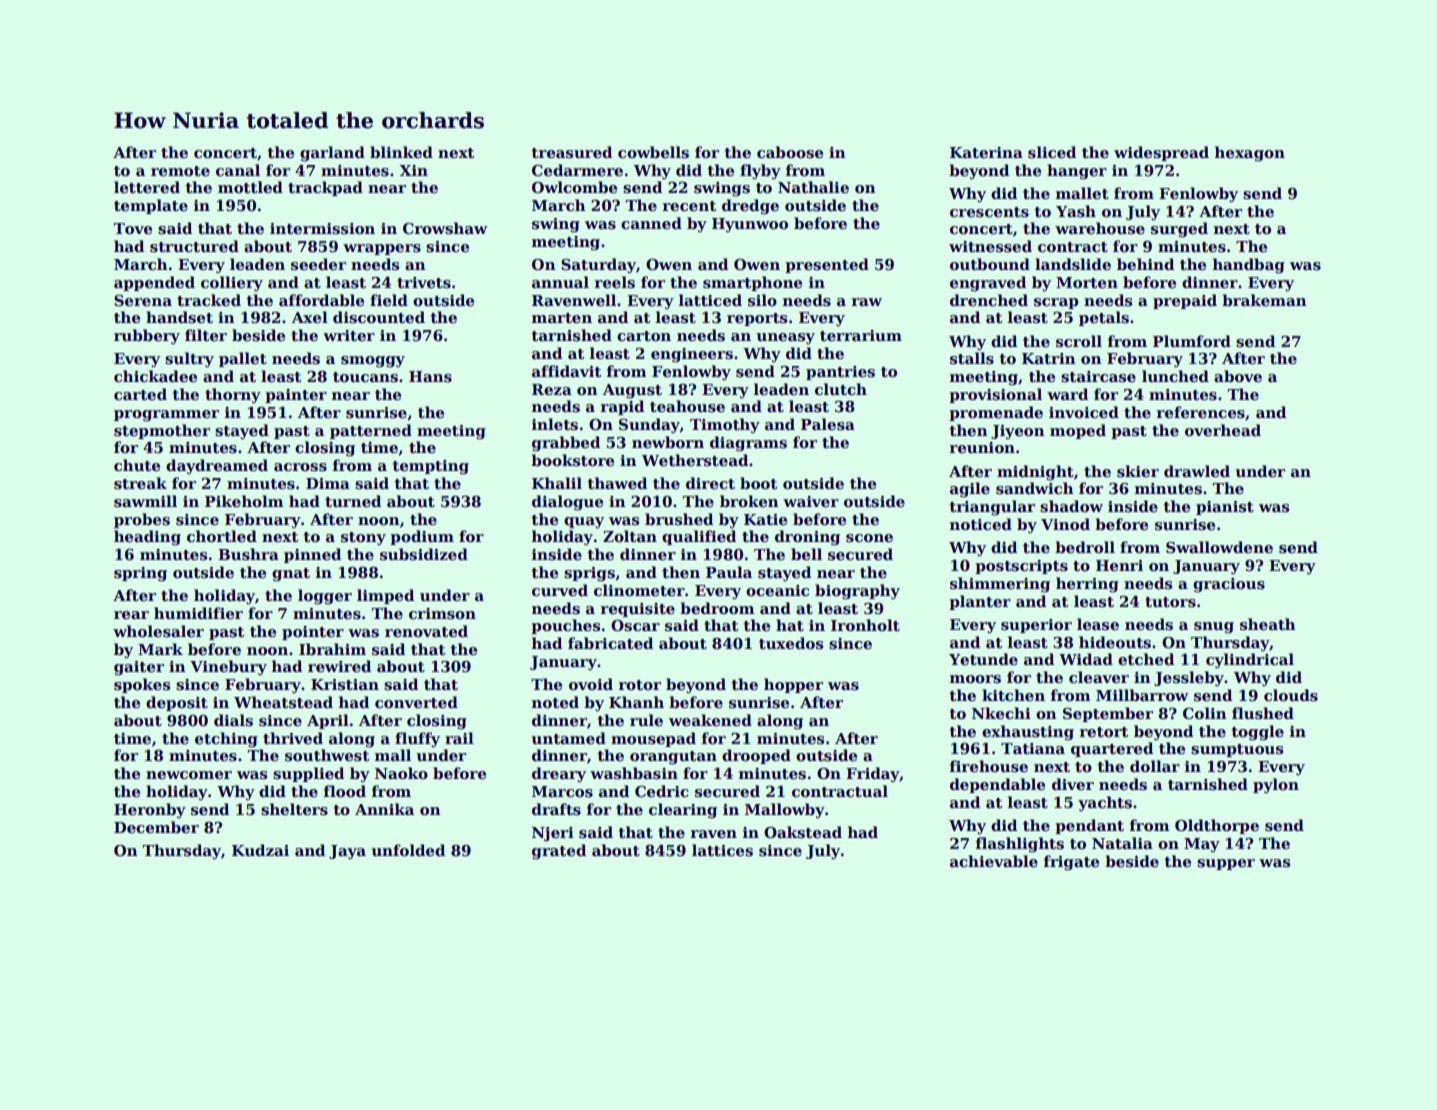 The image size is (1437, 1110). Describe the element at coordinates (827, 265) in the screenshot. I see `presented` at that location.
